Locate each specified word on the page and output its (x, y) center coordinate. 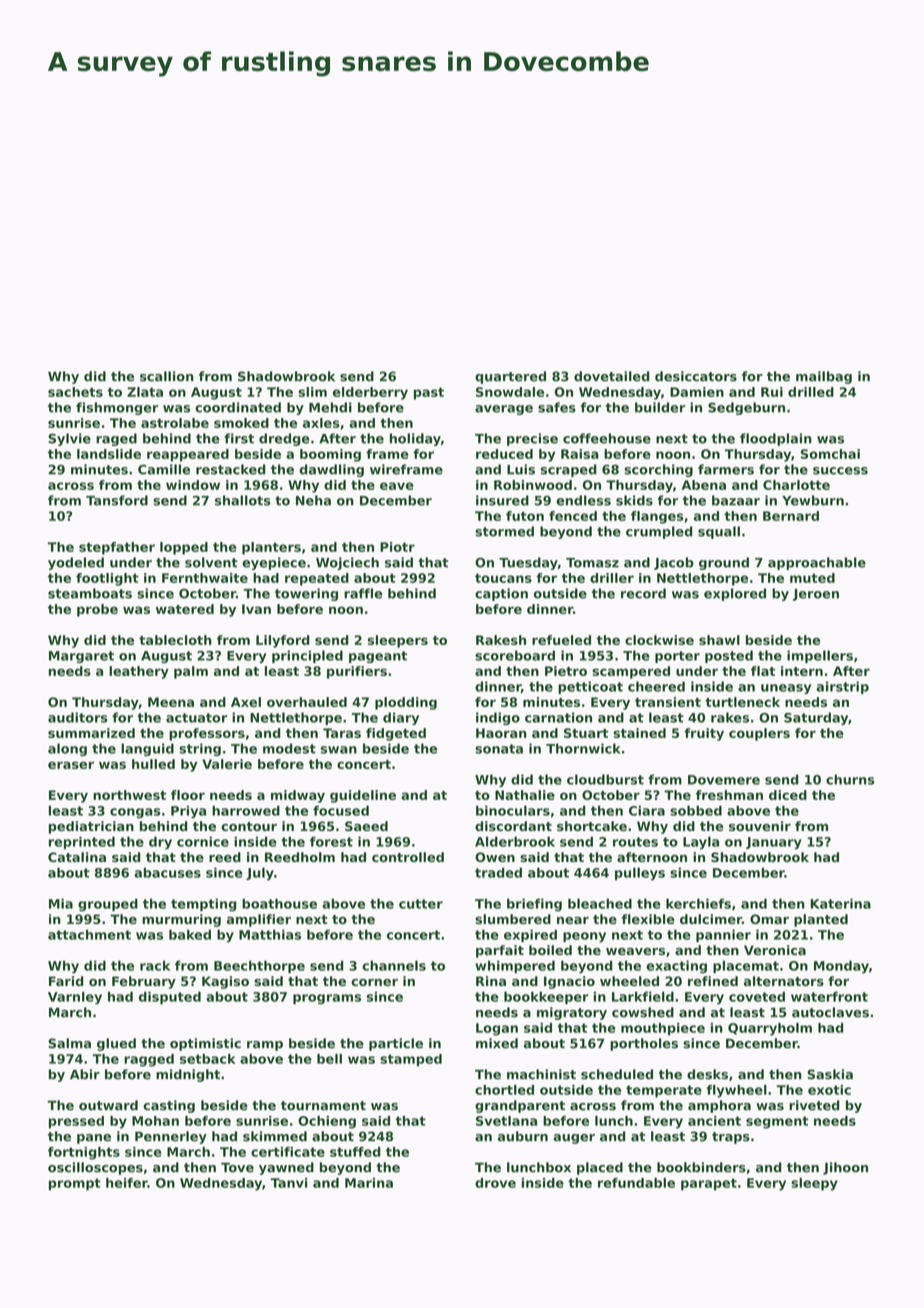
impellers (820, 656)
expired (530, 935)
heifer (127, 1183)
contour (249, 826)
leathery (139, 672)
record (643, 593)
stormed (504, 531)
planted (821, 920)
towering (306, 594)
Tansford (117, 500)
